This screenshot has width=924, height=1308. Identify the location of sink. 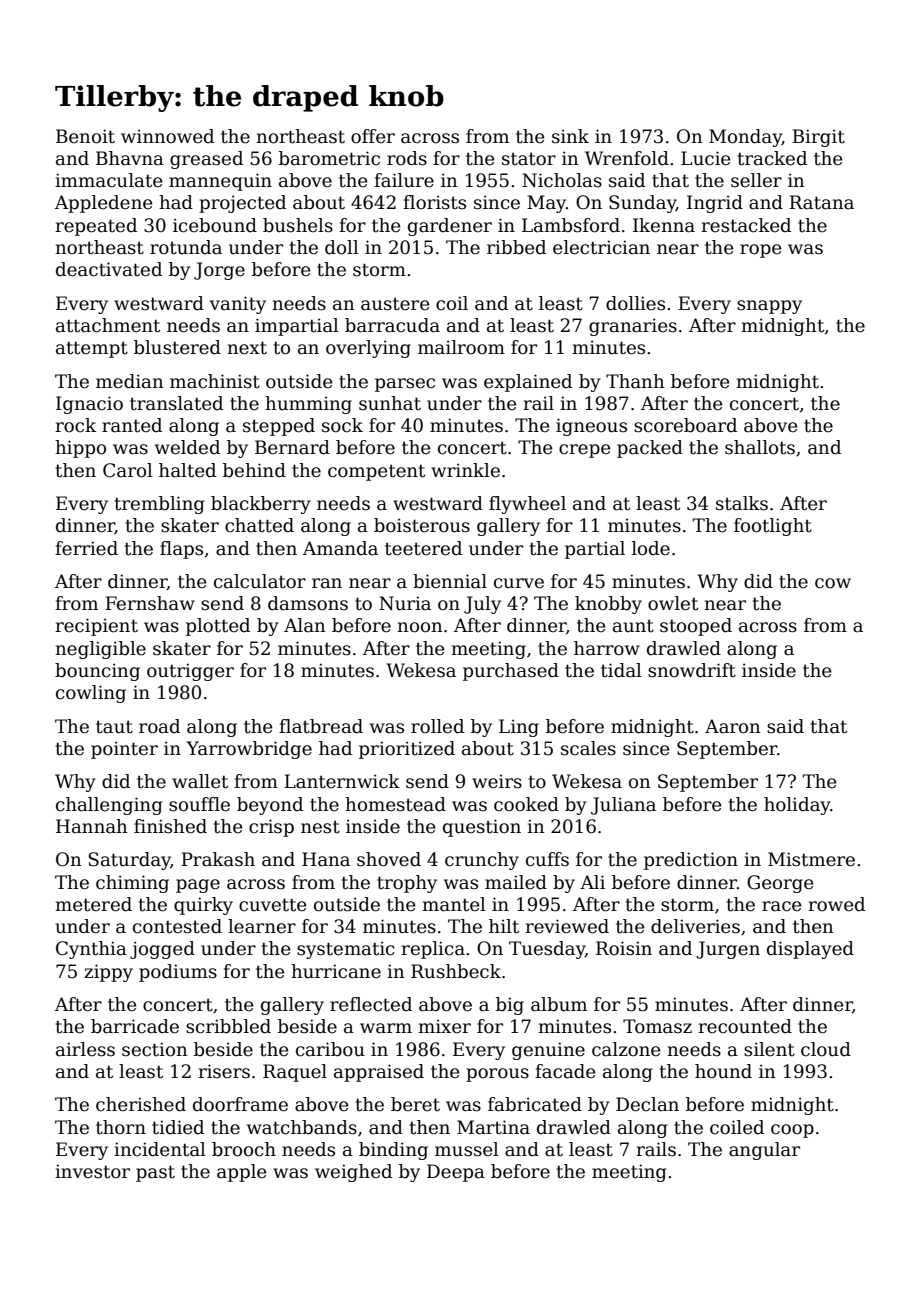
(570, 136).
